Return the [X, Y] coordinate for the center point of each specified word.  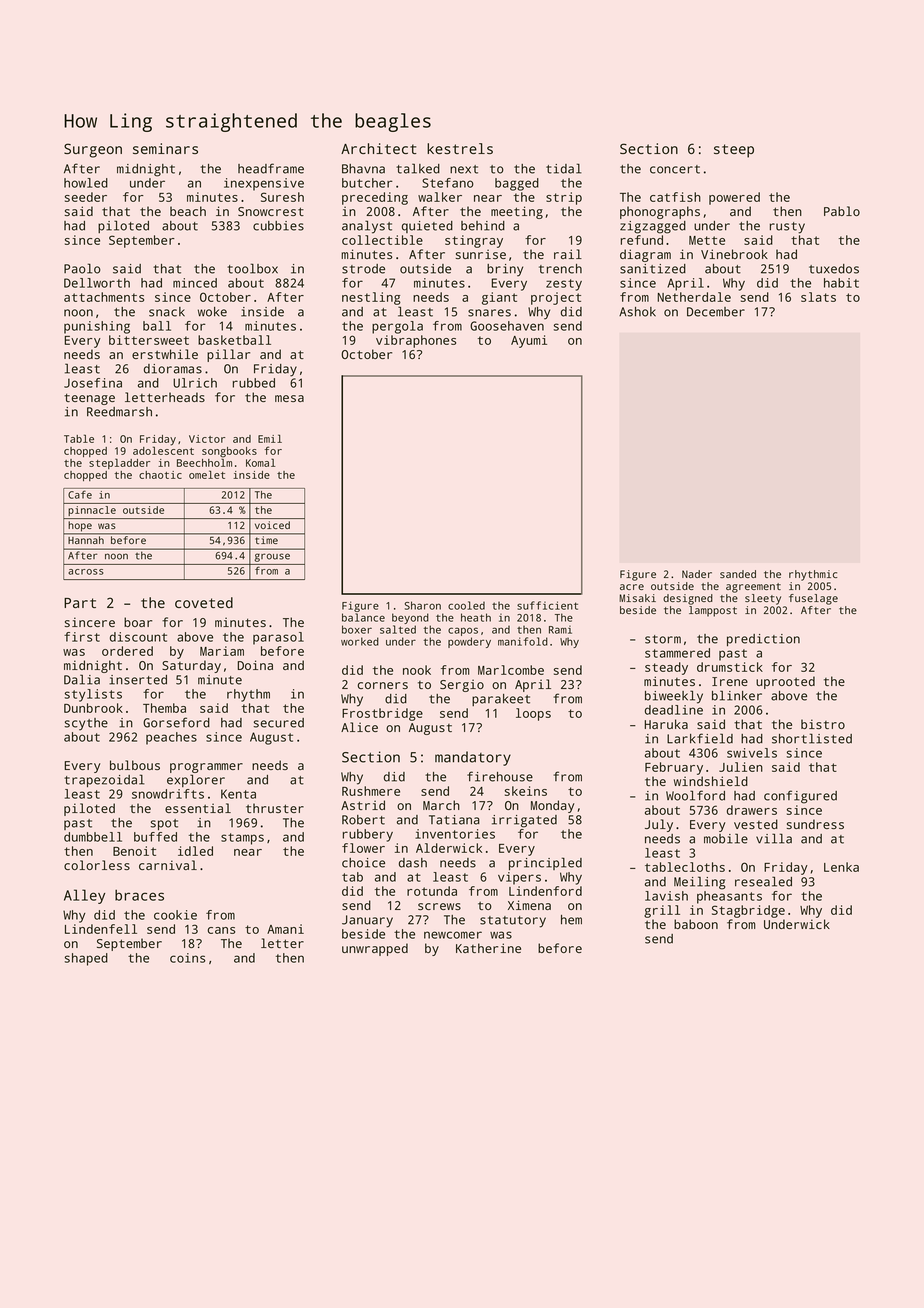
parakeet [501, 700]
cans [221, 930]
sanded [738, 574]
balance [363, 617]
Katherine [488, 948]
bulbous [135, 765]
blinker [737, 695]
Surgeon [93, 150]
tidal [564, 168]
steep [734, 151]
